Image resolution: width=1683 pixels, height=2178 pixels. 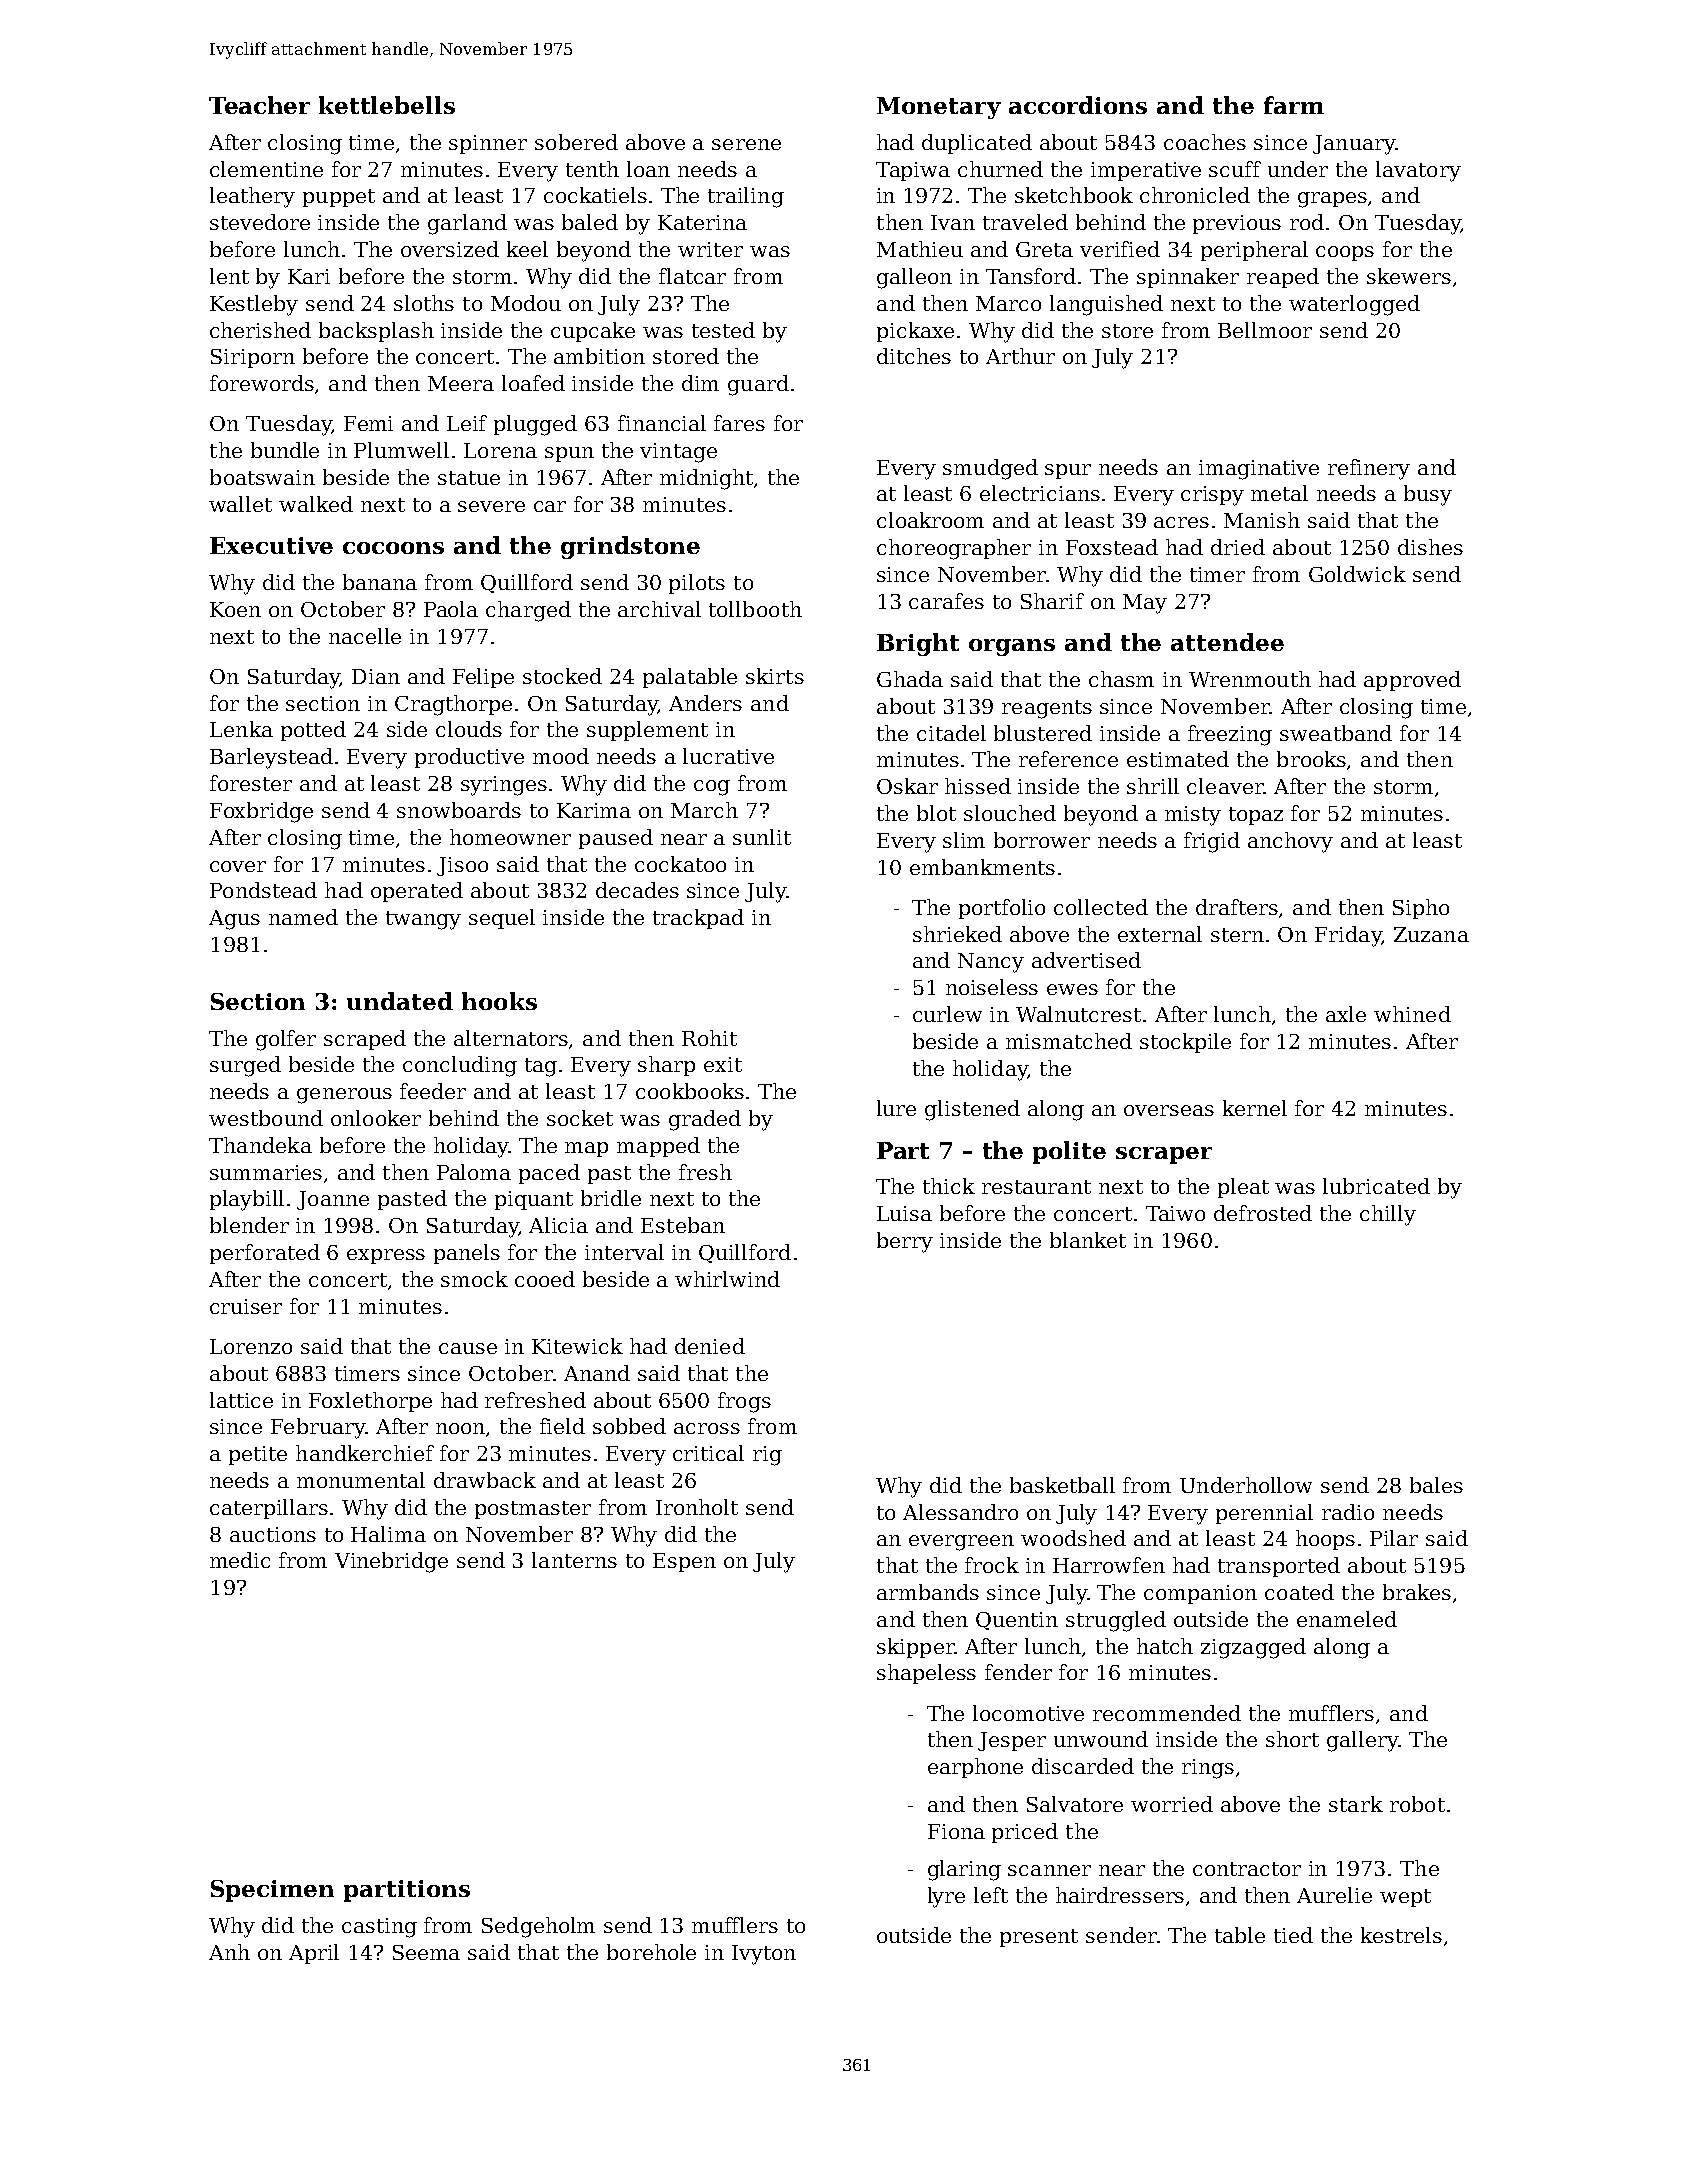 What do you see at coordinates (1332, 200) in the document?
I see `grapes` at bounding box center [1332, 200].
